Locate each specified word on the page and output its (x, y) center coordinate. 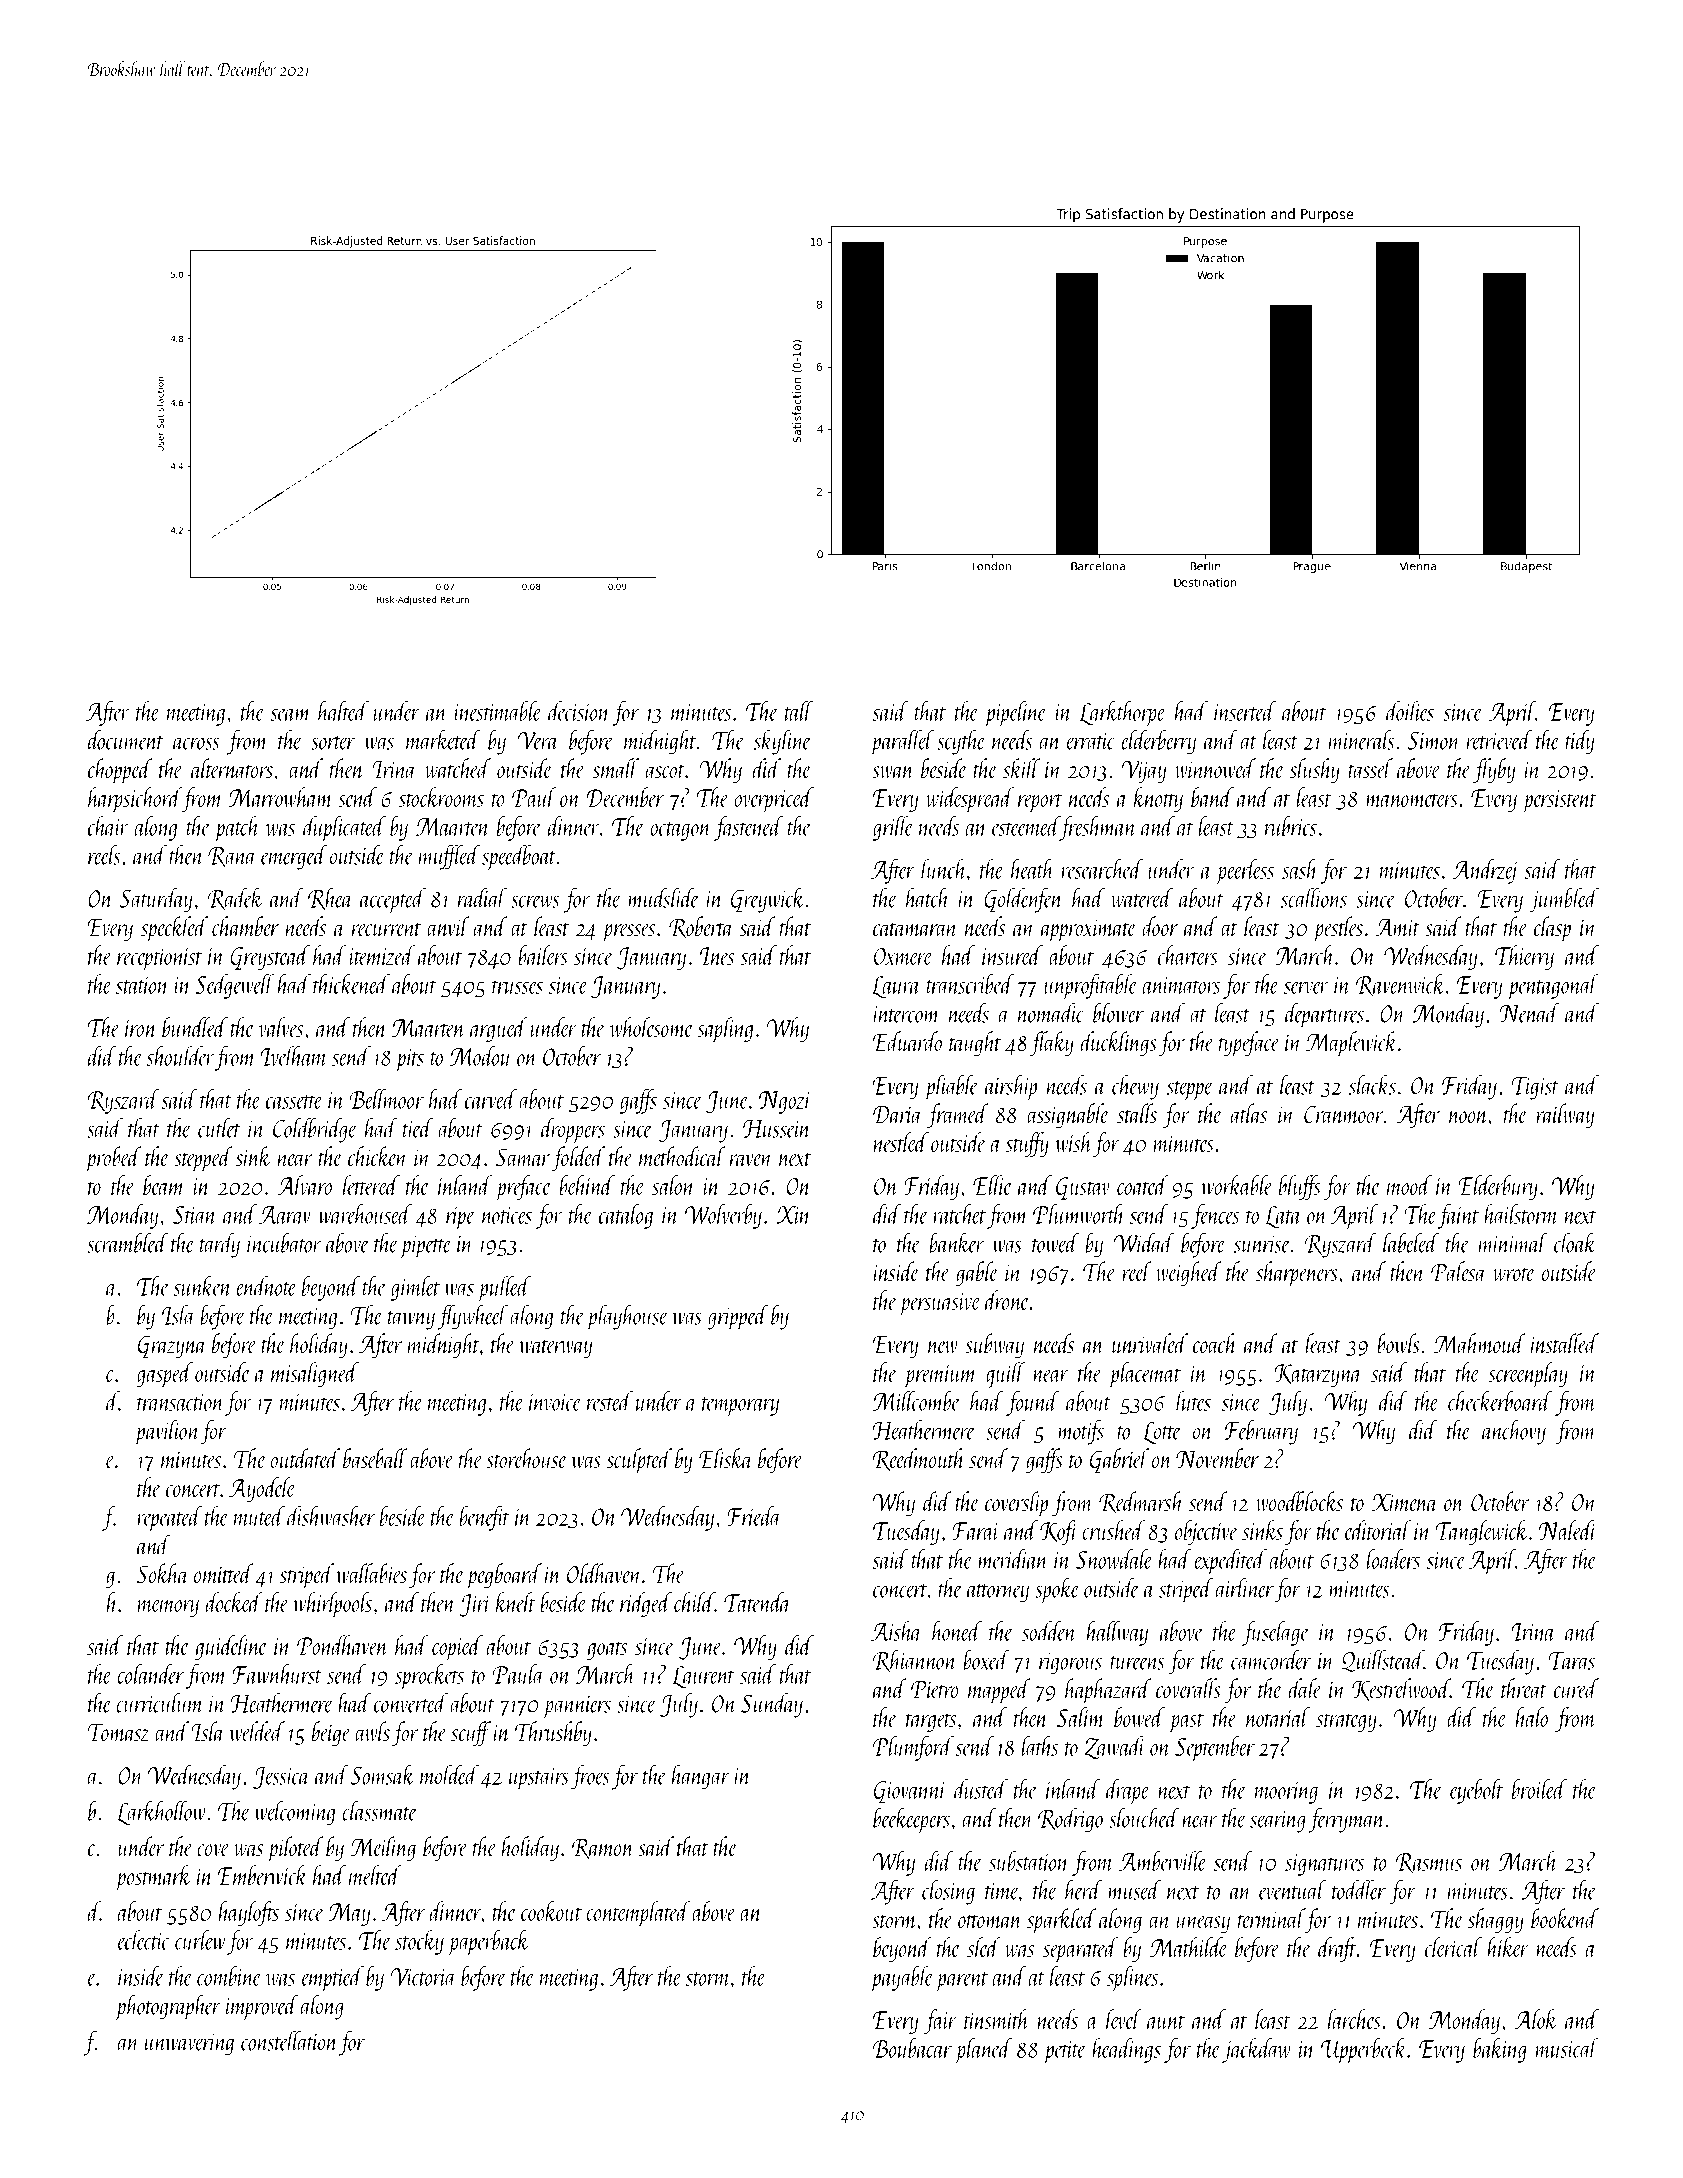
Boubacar (912, 2048)
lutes (1193, 1401)
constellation (289, 2040)
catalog (626, 1216)
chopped (120, 771)
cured (1576, 1688)
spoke (1058, 1590)
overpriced (774, 800)
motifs (1081, 1432)
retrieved (1499, 739)
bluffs (1300, 1187)
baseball (375, 1458)
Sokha (162, 1573)
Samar (522, 1157)
